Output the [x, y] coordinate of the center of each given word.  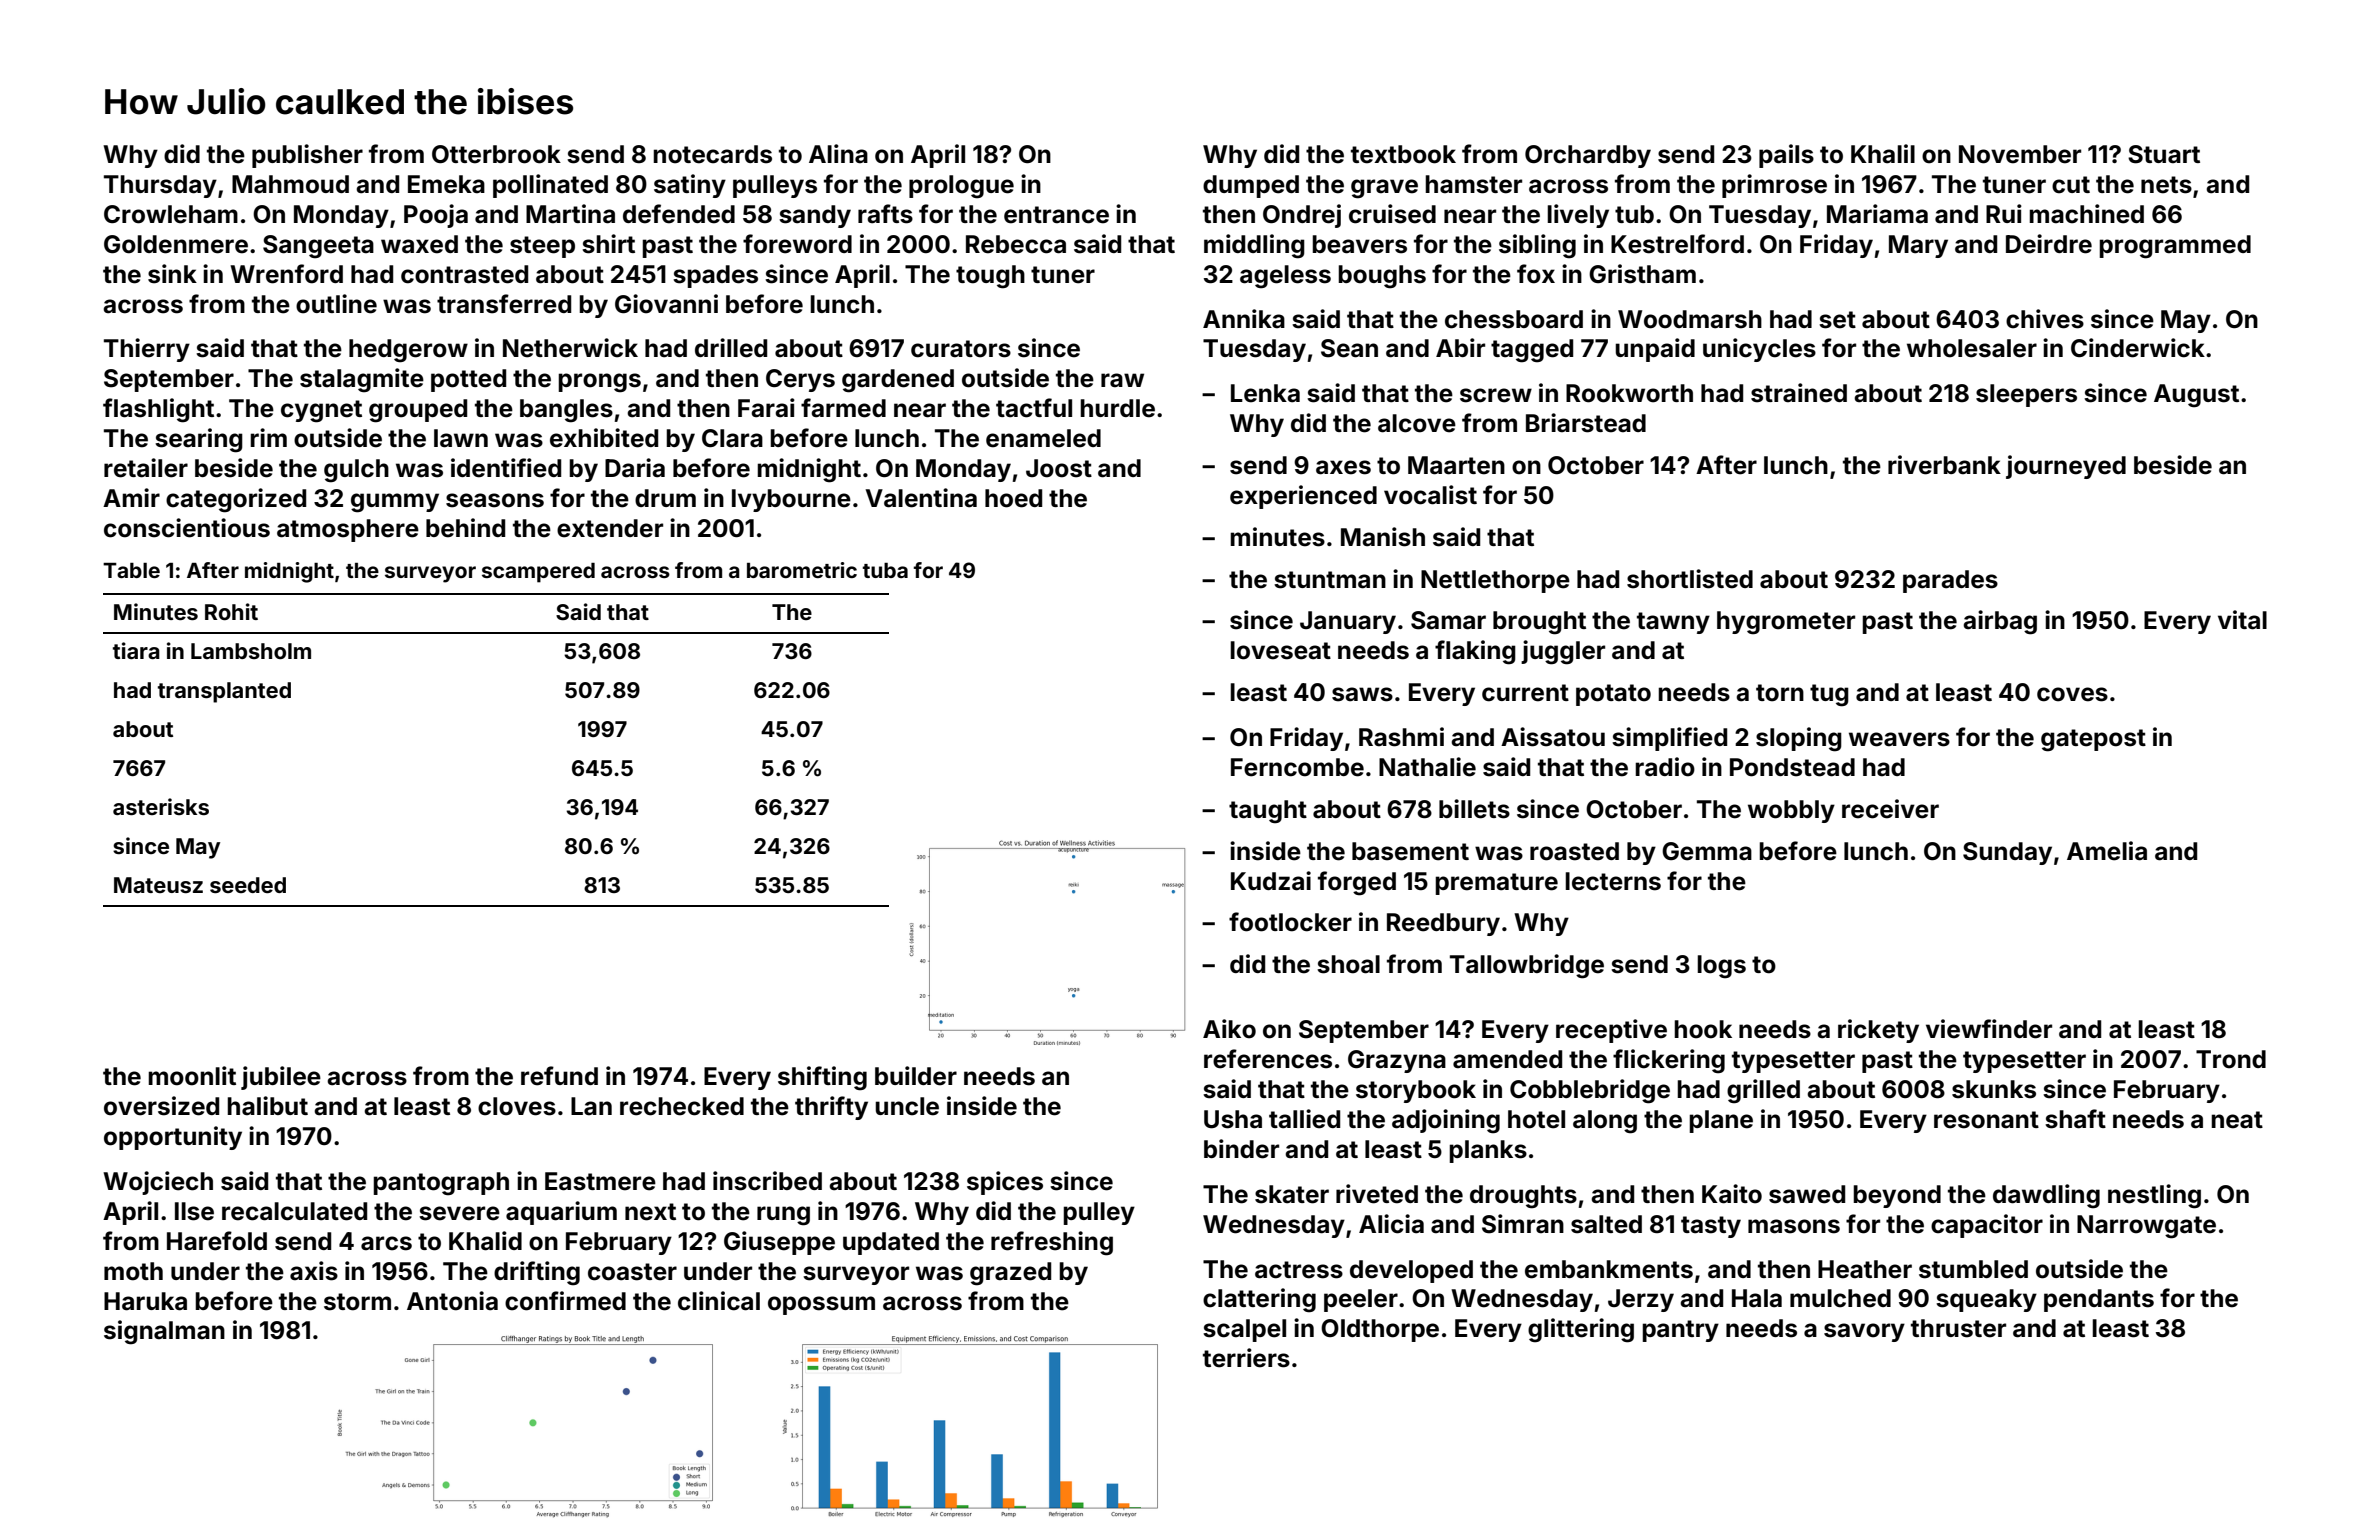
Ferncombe [1297, 767]
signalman [164, 1332]
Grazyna [1397, 1061]
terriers [1246, 1358]
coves [2072, 694]
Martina [570, 214]
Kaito [1732, 1194]
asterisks [161, 806]
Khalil [1883, 154]
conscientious [187, 528]
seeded [248, 885]
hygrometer [1786, 623]
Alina [838, 154]
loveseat [1280, 650]
